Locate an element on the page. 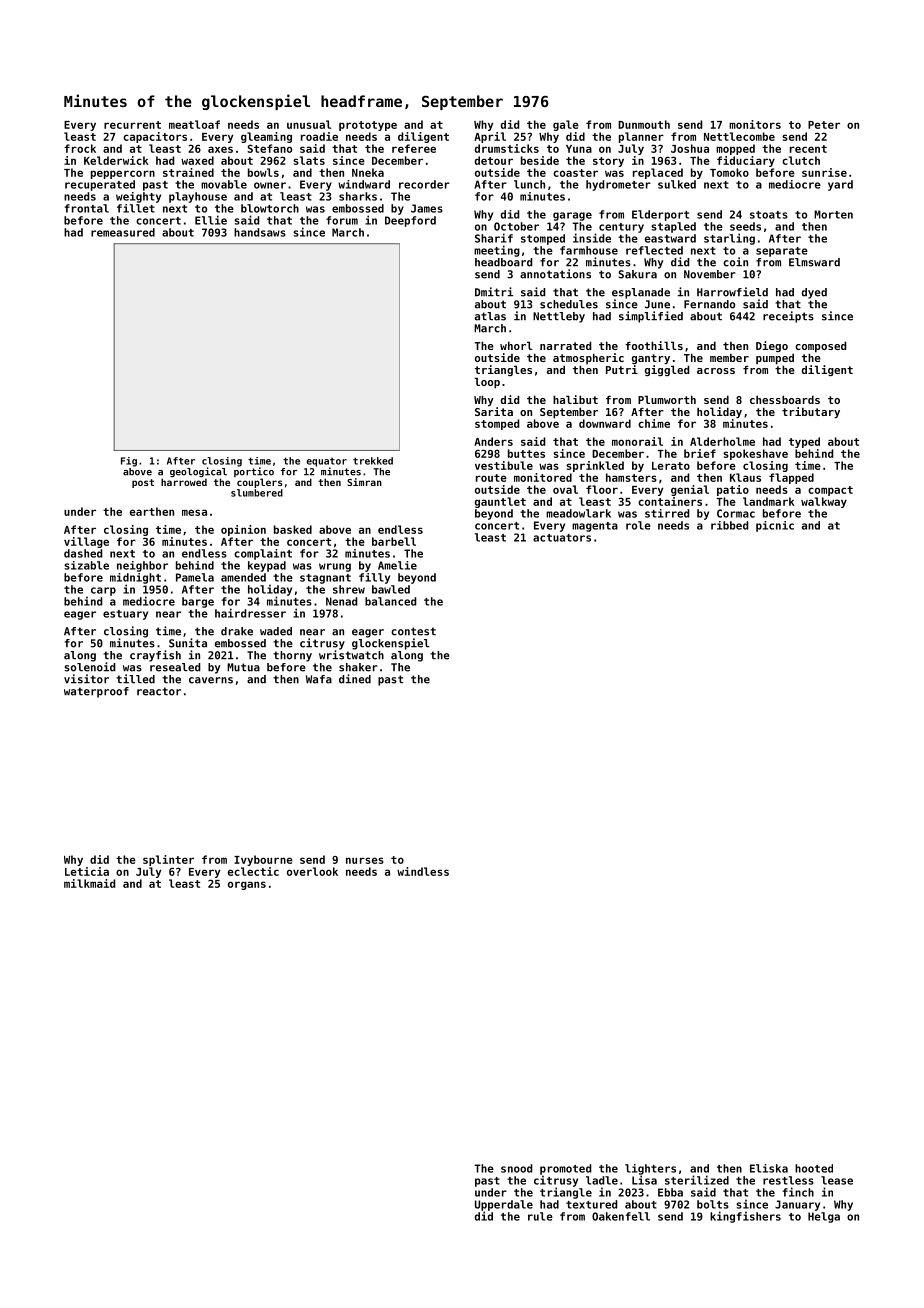  nurses is located at coordinates (365, 860).
